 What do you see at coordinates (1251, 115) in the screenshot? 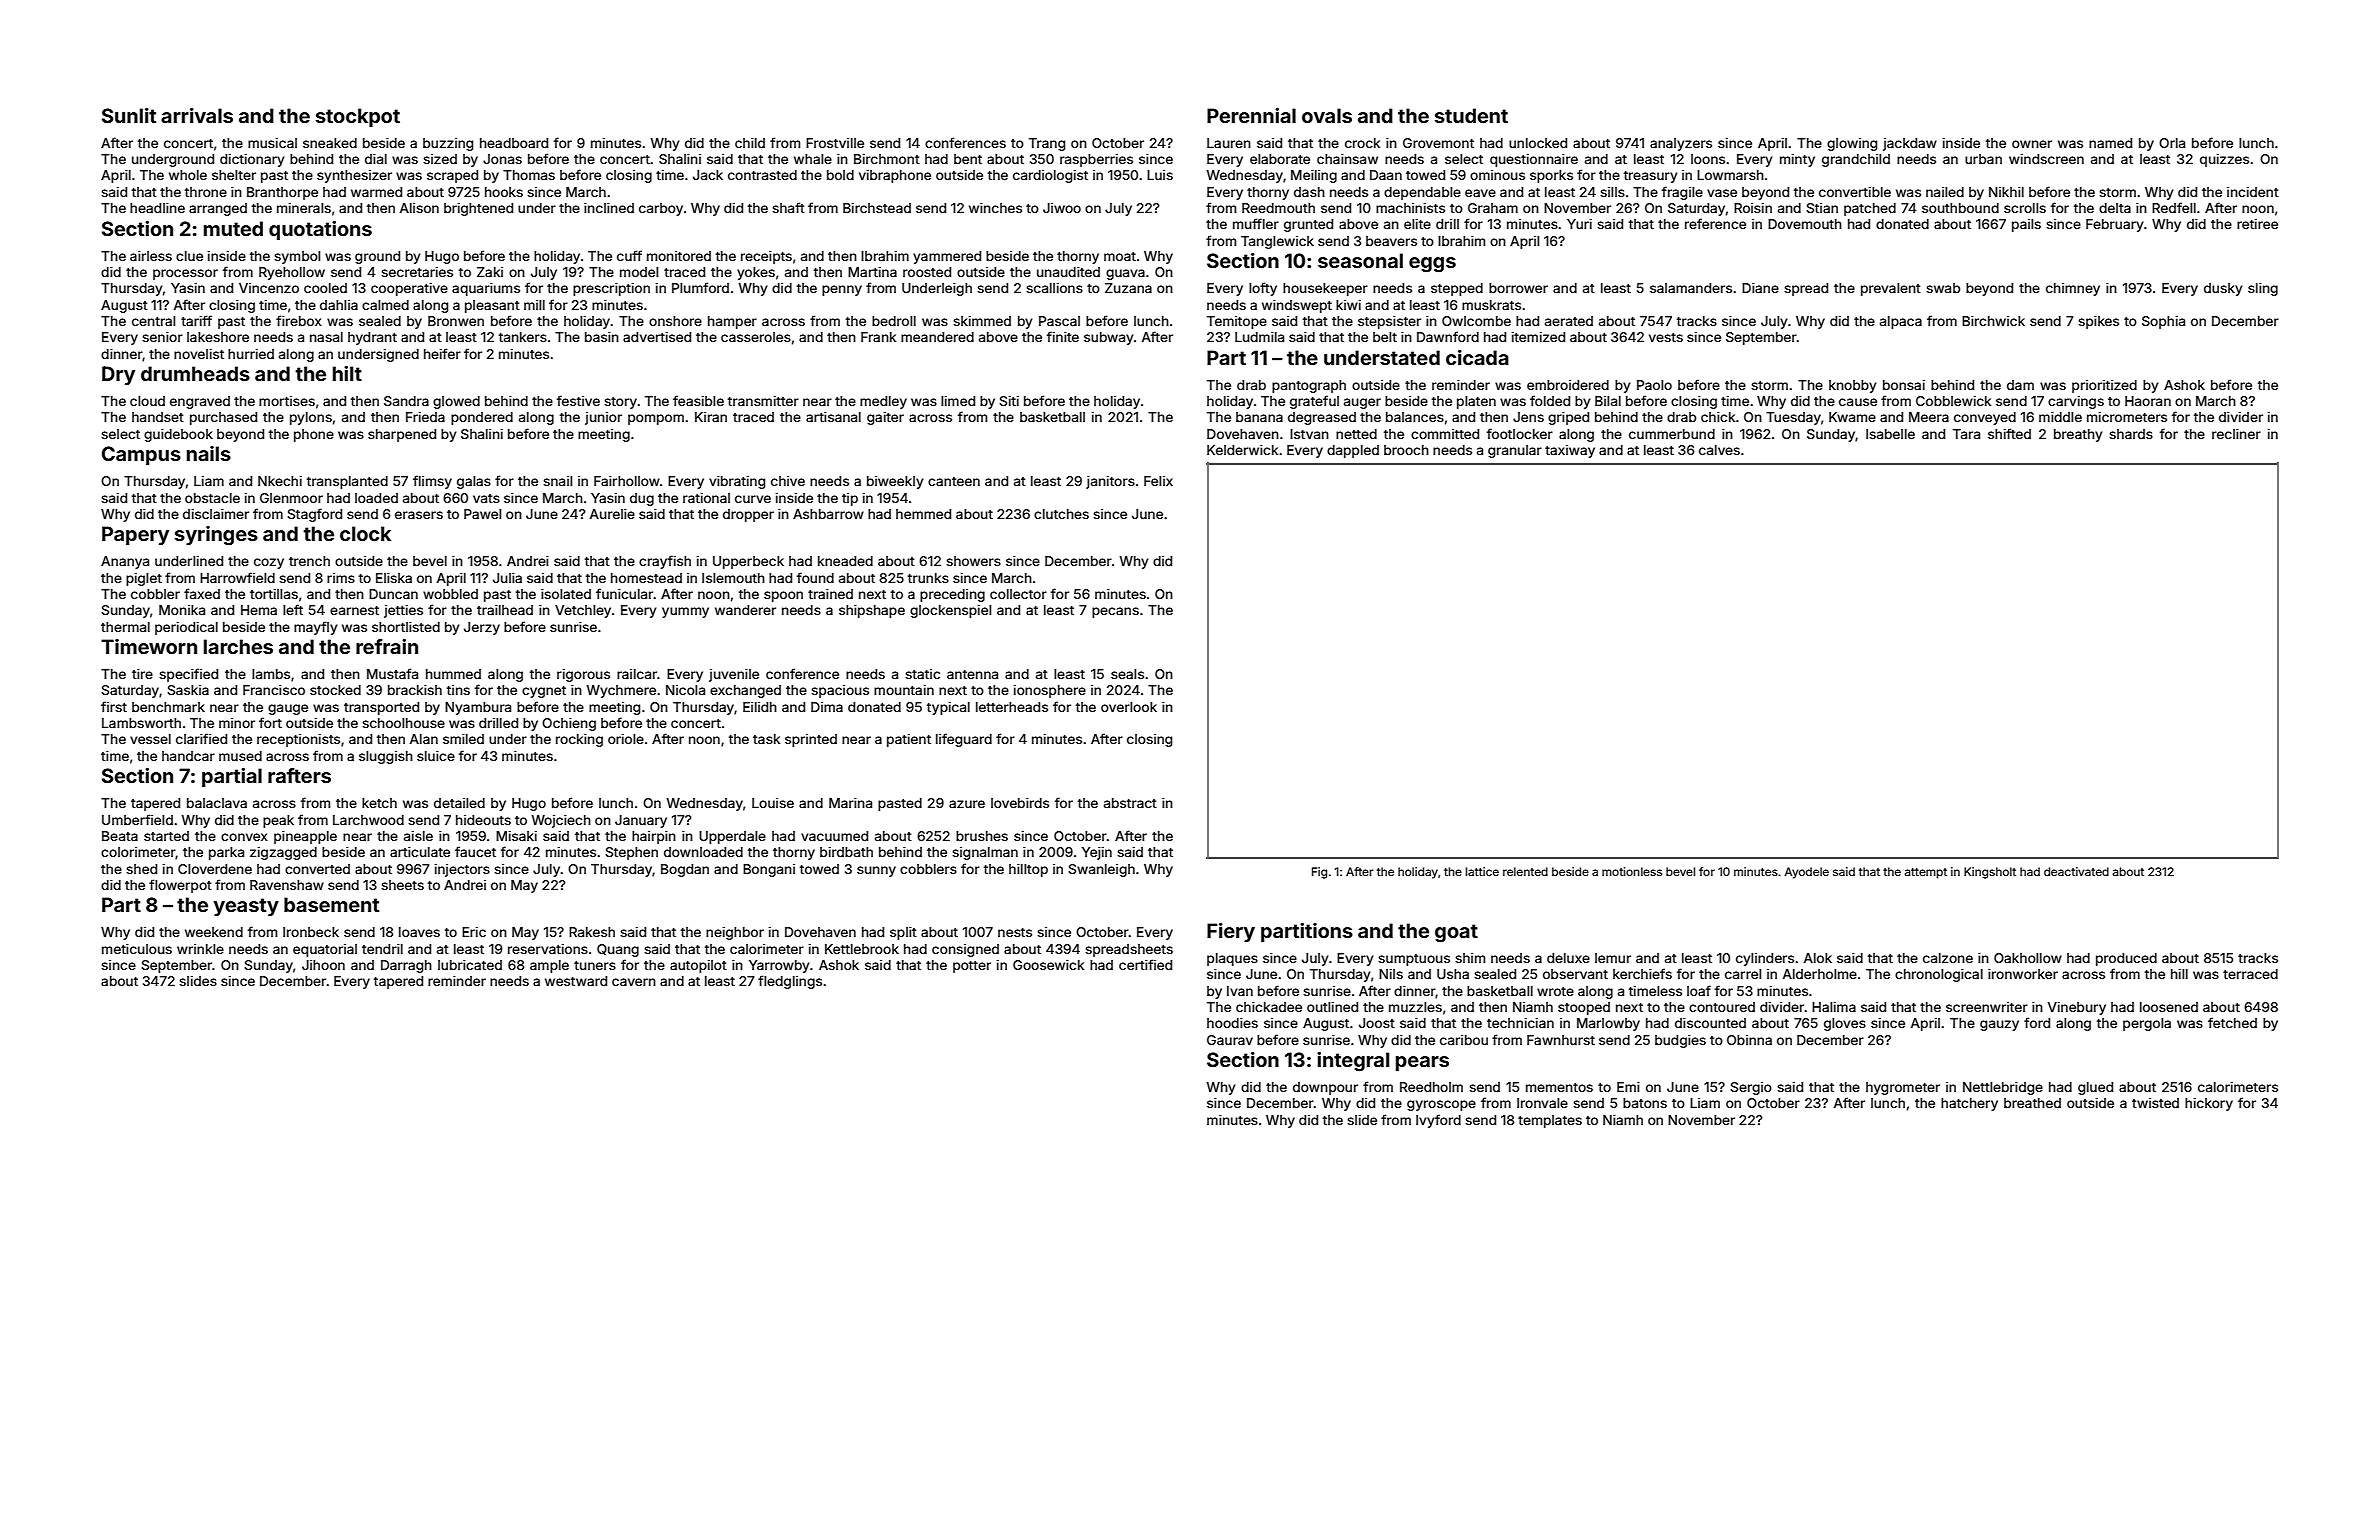
I see `Perennial` at bounding box center [1251, 115].
